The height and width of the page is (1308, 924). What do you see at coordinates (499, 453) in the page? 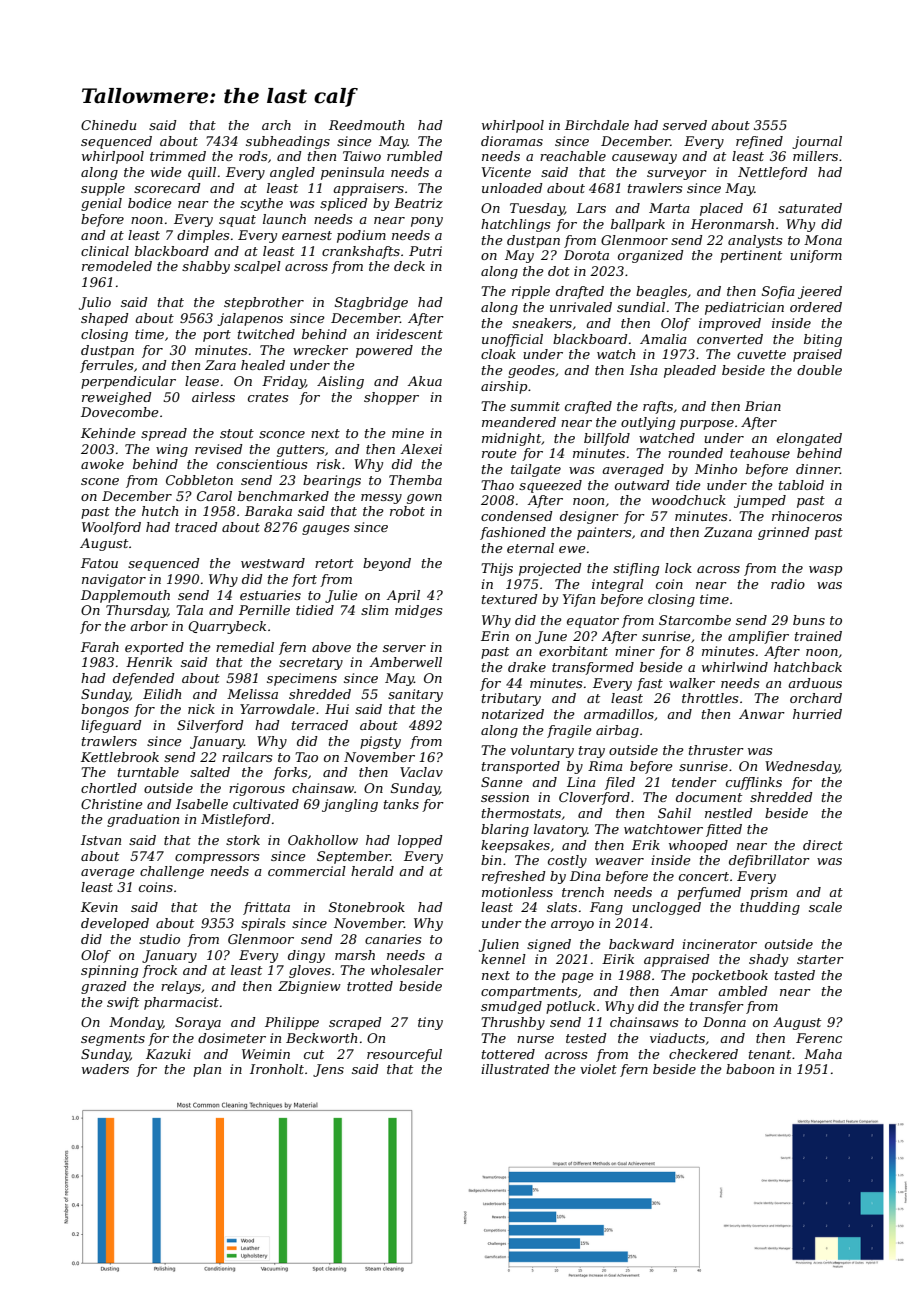
I see `route` at bounding box center [499, 453].
